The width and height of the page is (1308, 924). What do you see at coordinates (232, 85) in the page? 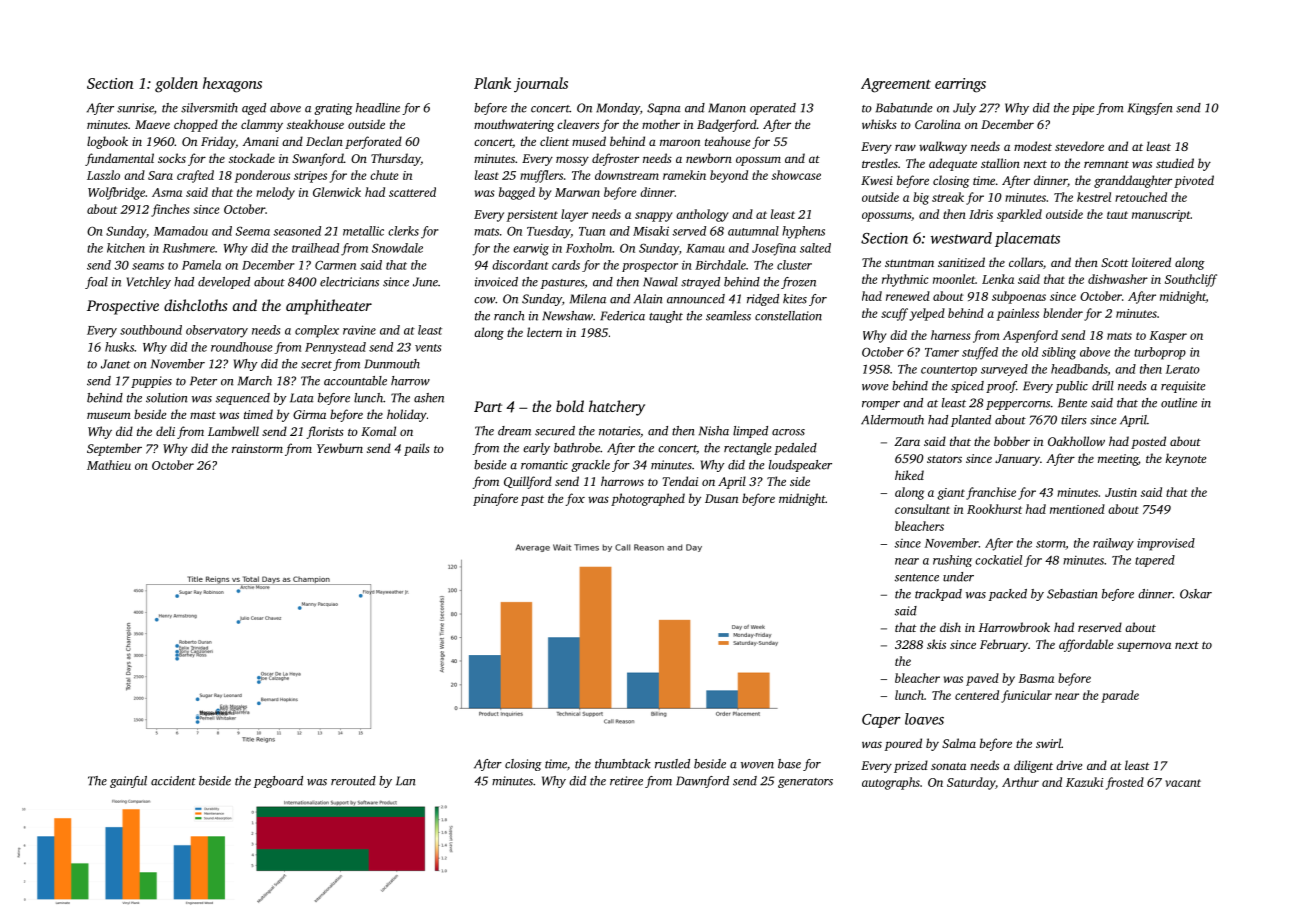
I see `hexagons` at bounding box center [232, 85].
